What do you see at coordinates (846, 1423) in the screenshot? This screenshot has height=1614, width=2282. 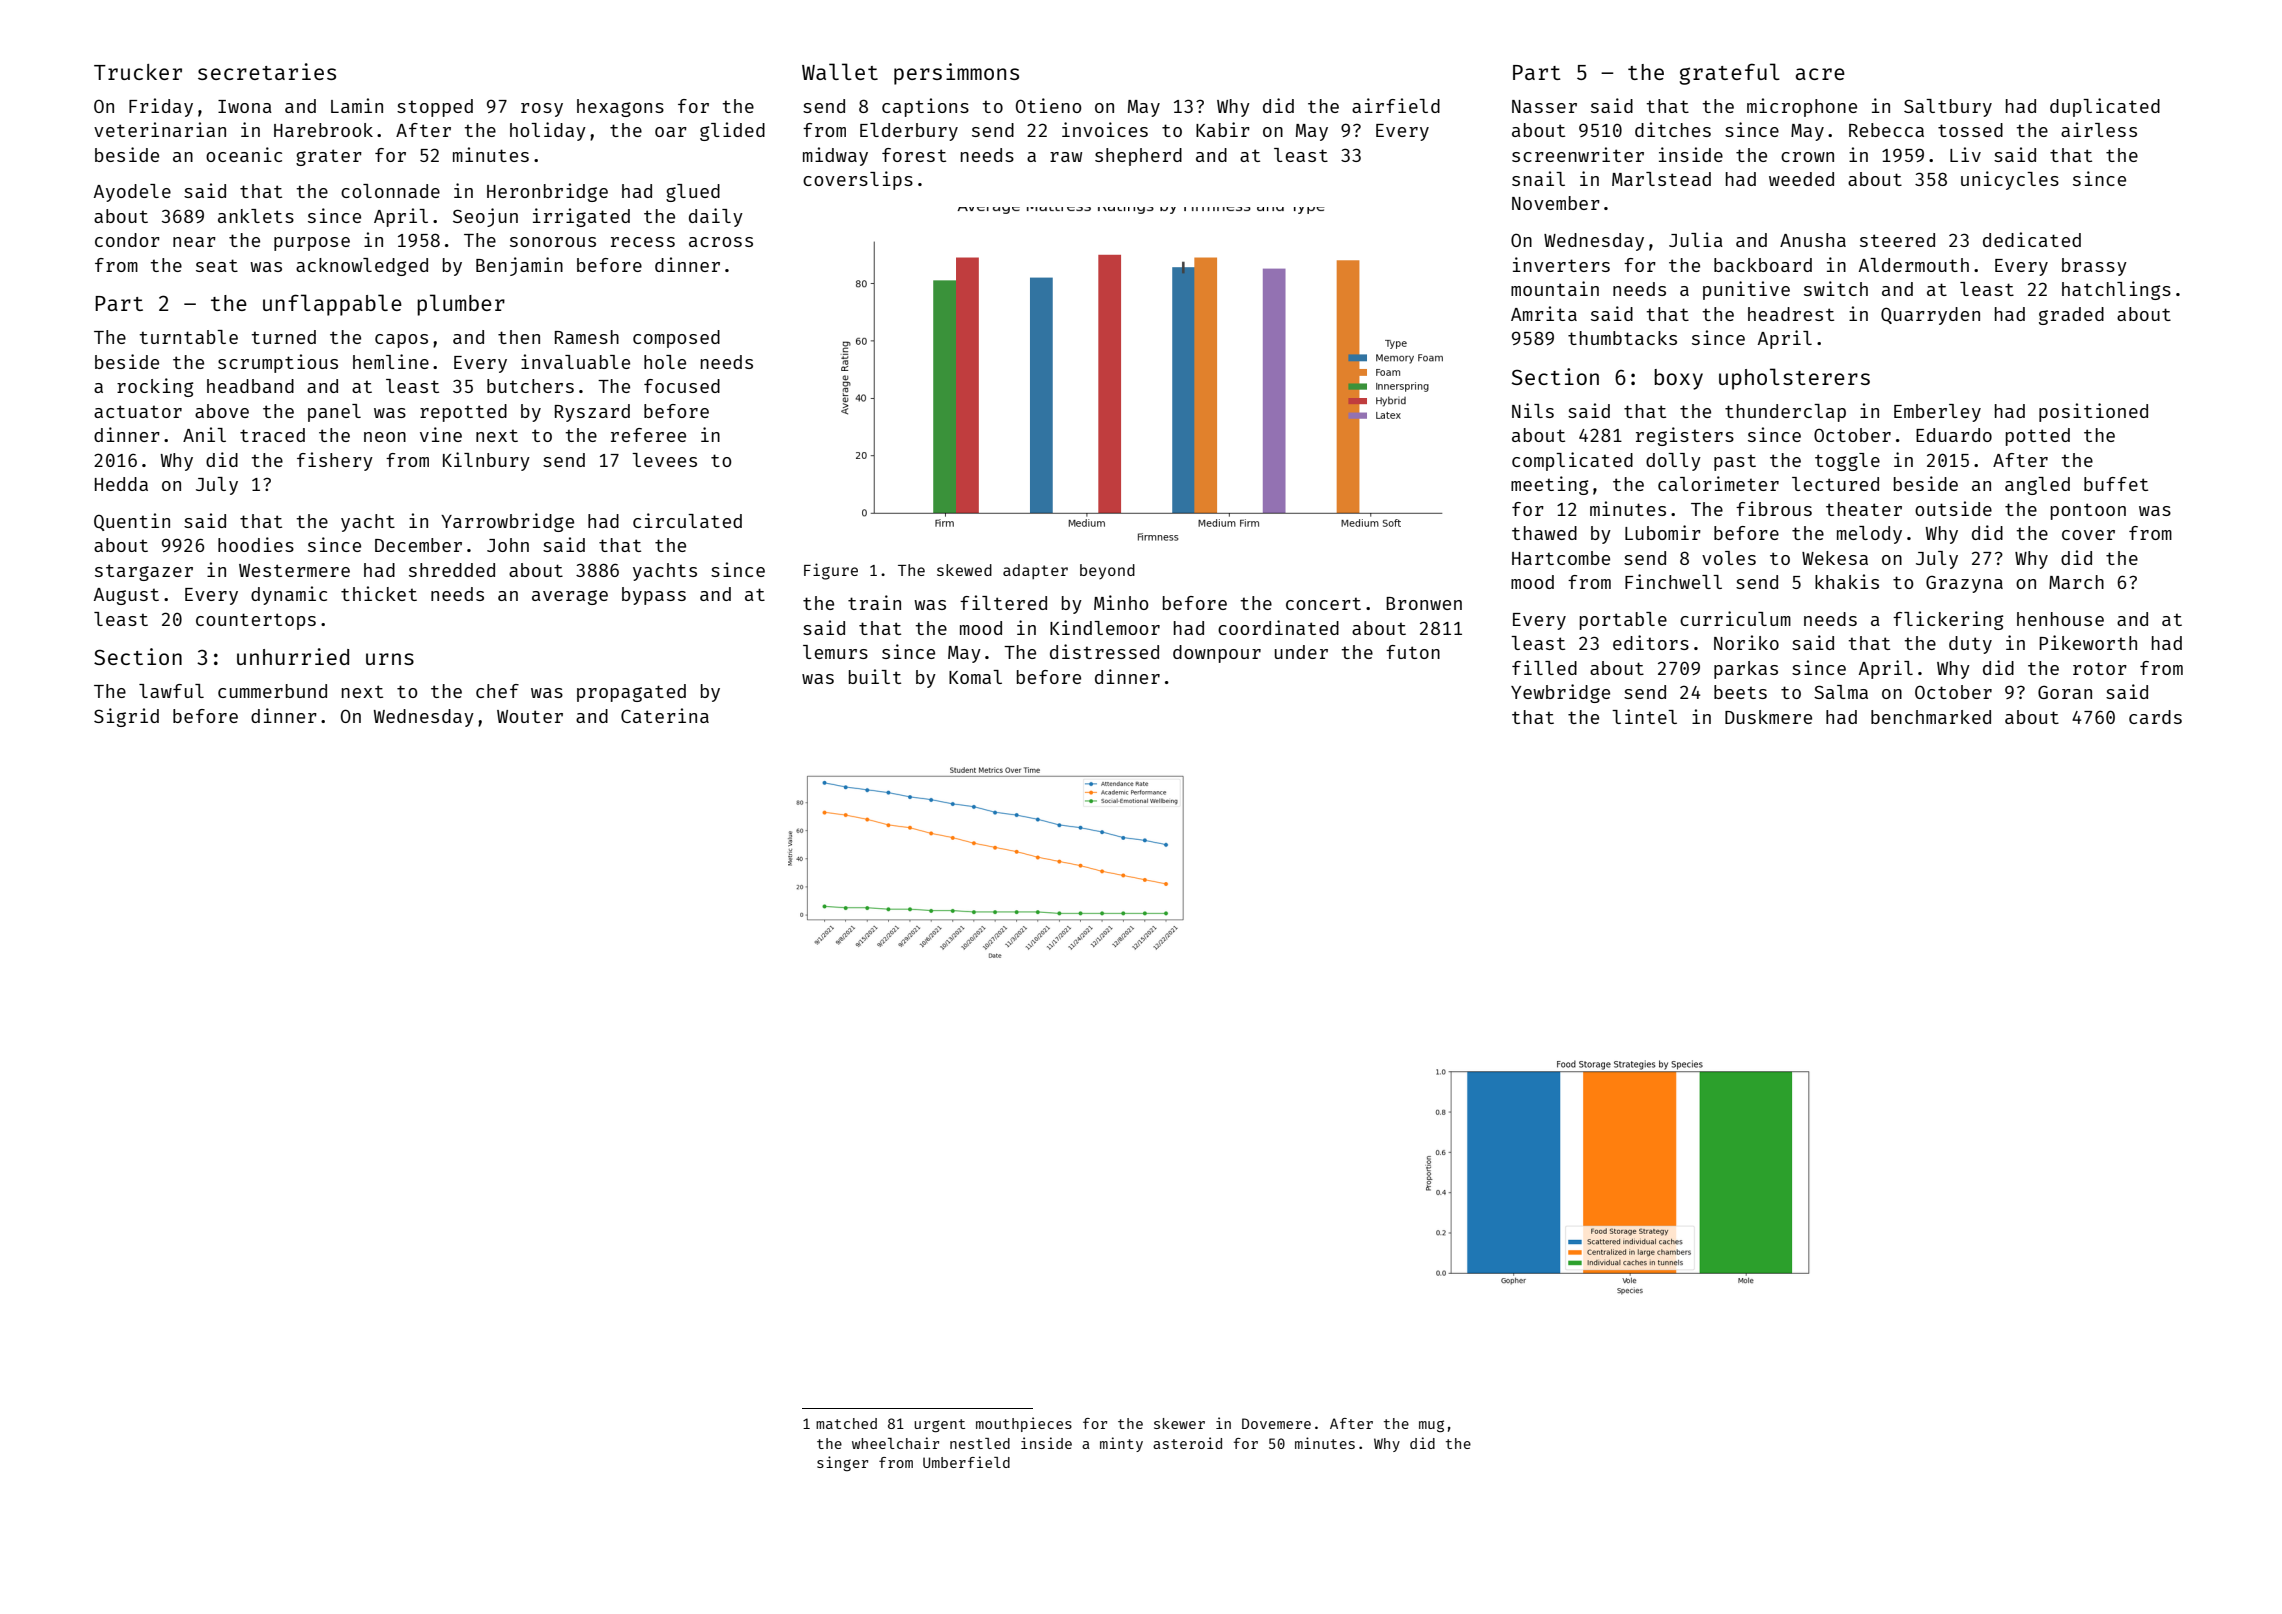 I see `matched` at bounding box center [846, 1423].
